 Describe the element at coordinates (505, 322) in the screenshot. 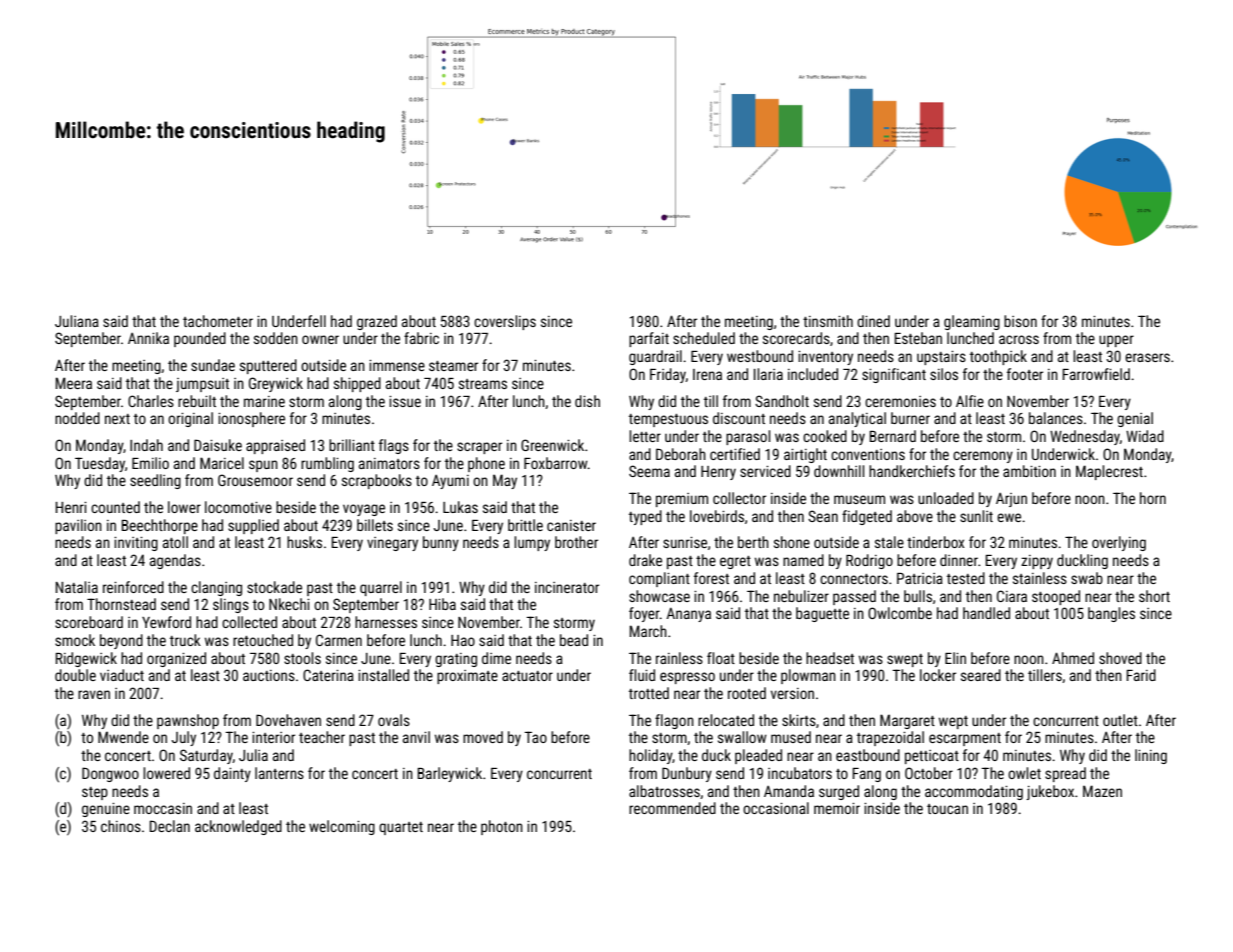

I see `coverslips` at that location.
